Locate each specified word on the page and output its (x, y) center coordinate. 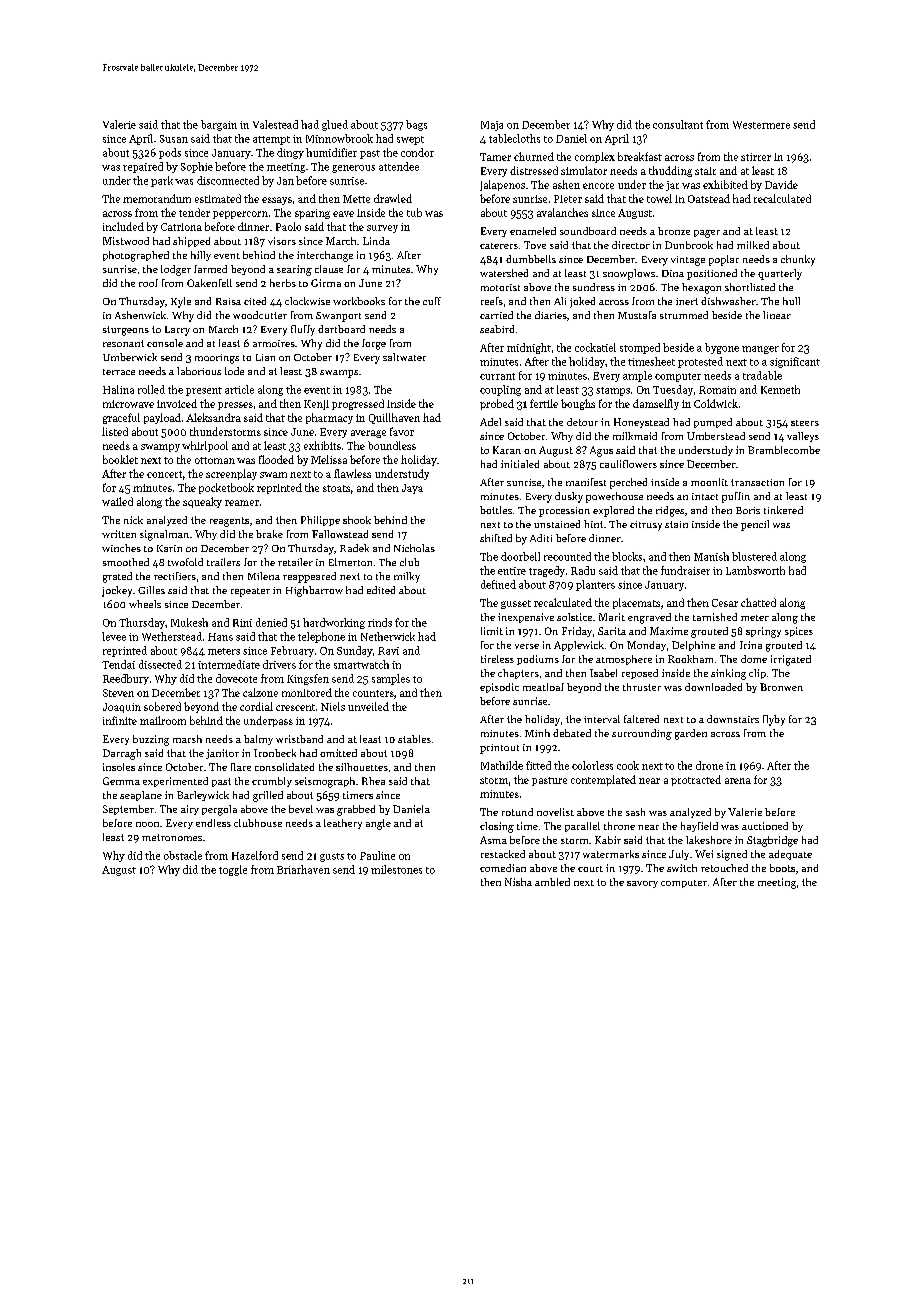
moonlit (709, 482)
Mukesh (189, 622)
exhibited (725, 184)
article (239, 389)
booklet (120, 459)
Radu (583, 570)
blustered (754, 556)
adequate (790, 855)
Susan (174, 139)
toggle (233, 870)
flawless (352, 473)
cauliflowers (628, 464)
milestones (396, 869)
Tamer (495, 157)
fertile (544, 403)
